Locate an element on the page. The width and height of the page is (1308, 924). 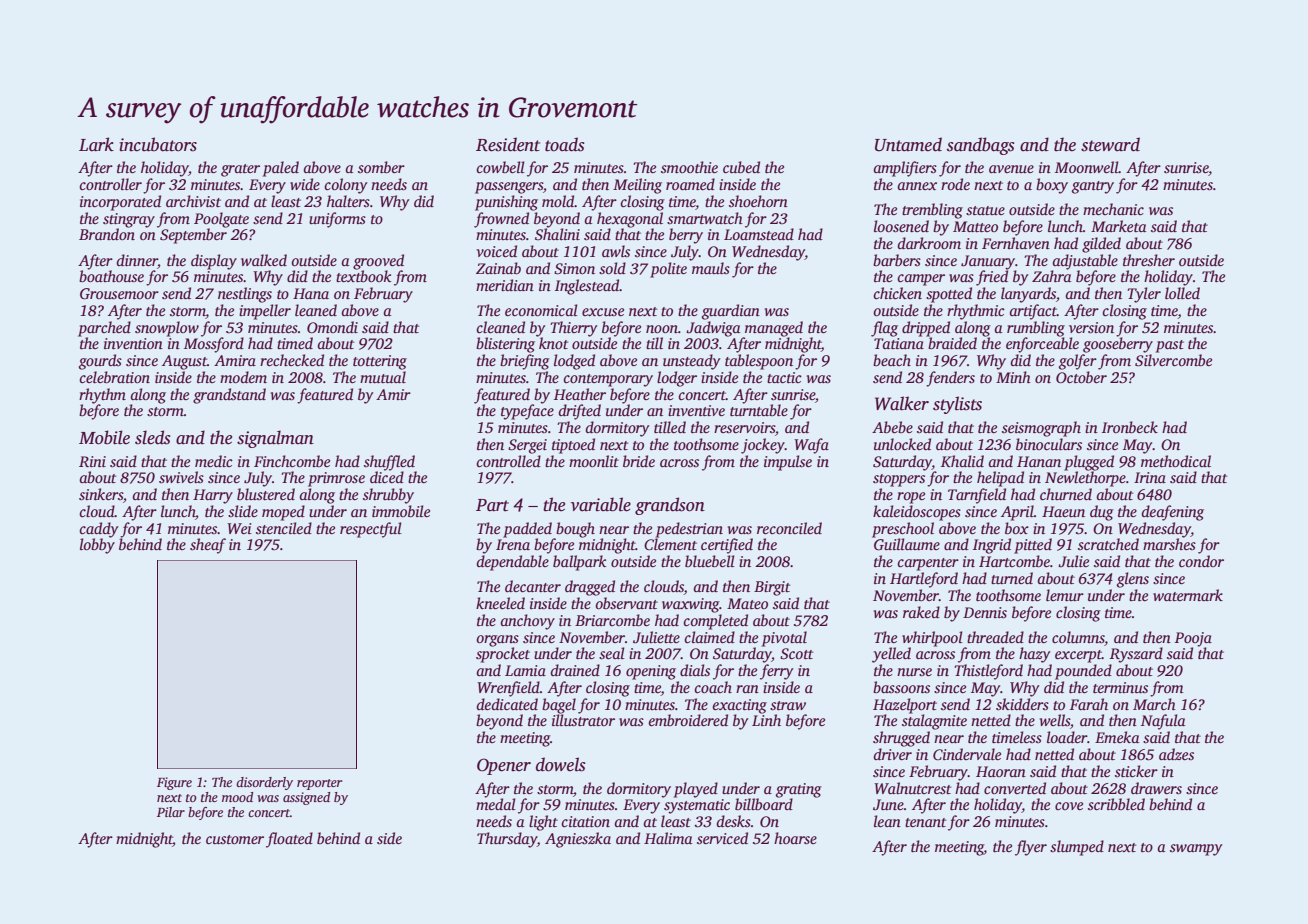
shoehorn is located at coordinates (758, 201).
